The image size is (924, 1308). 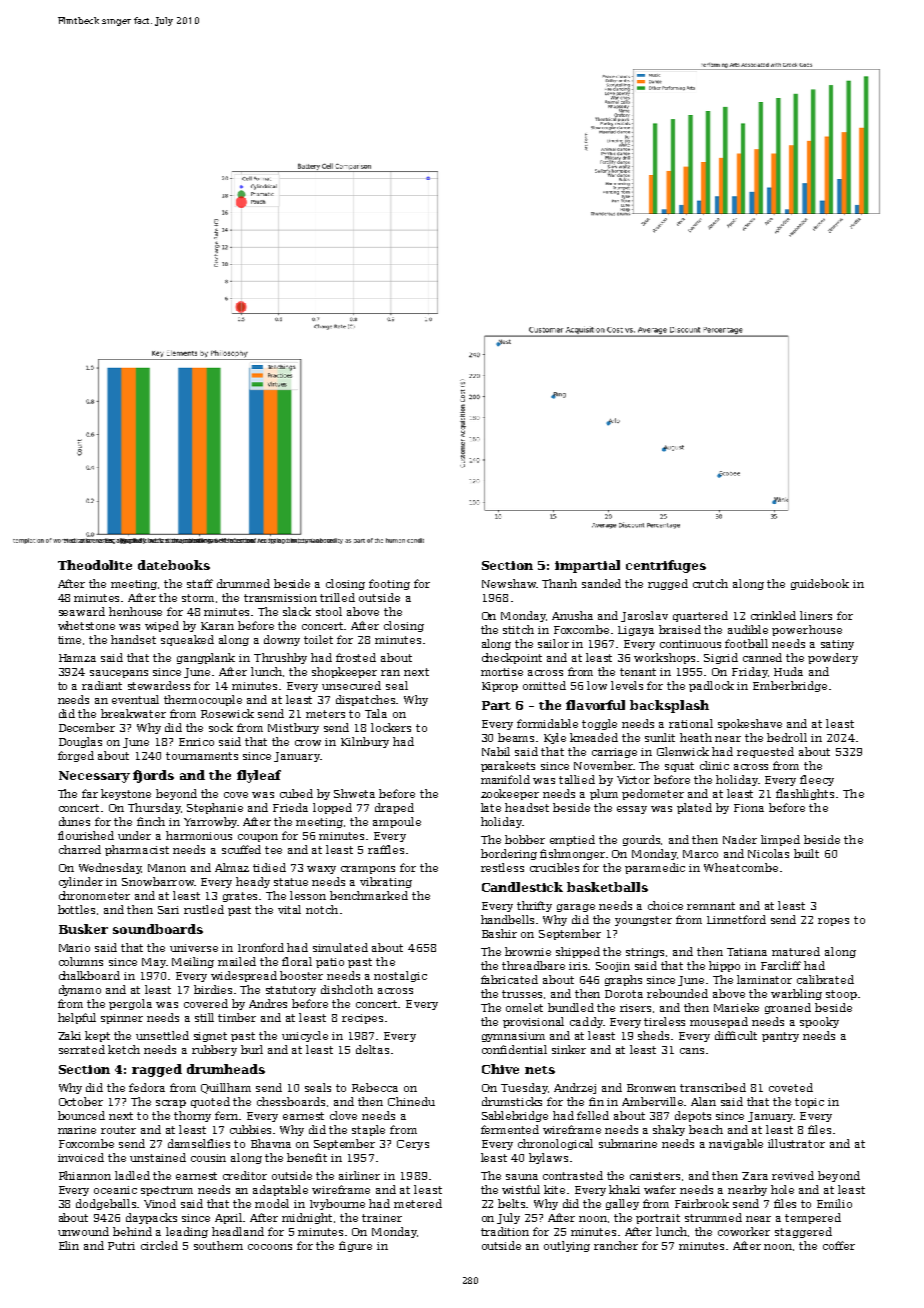 What do you see at coordinates (204, 909) in the screenshot?
I see `rustled` at bounding box center [204, 909].
